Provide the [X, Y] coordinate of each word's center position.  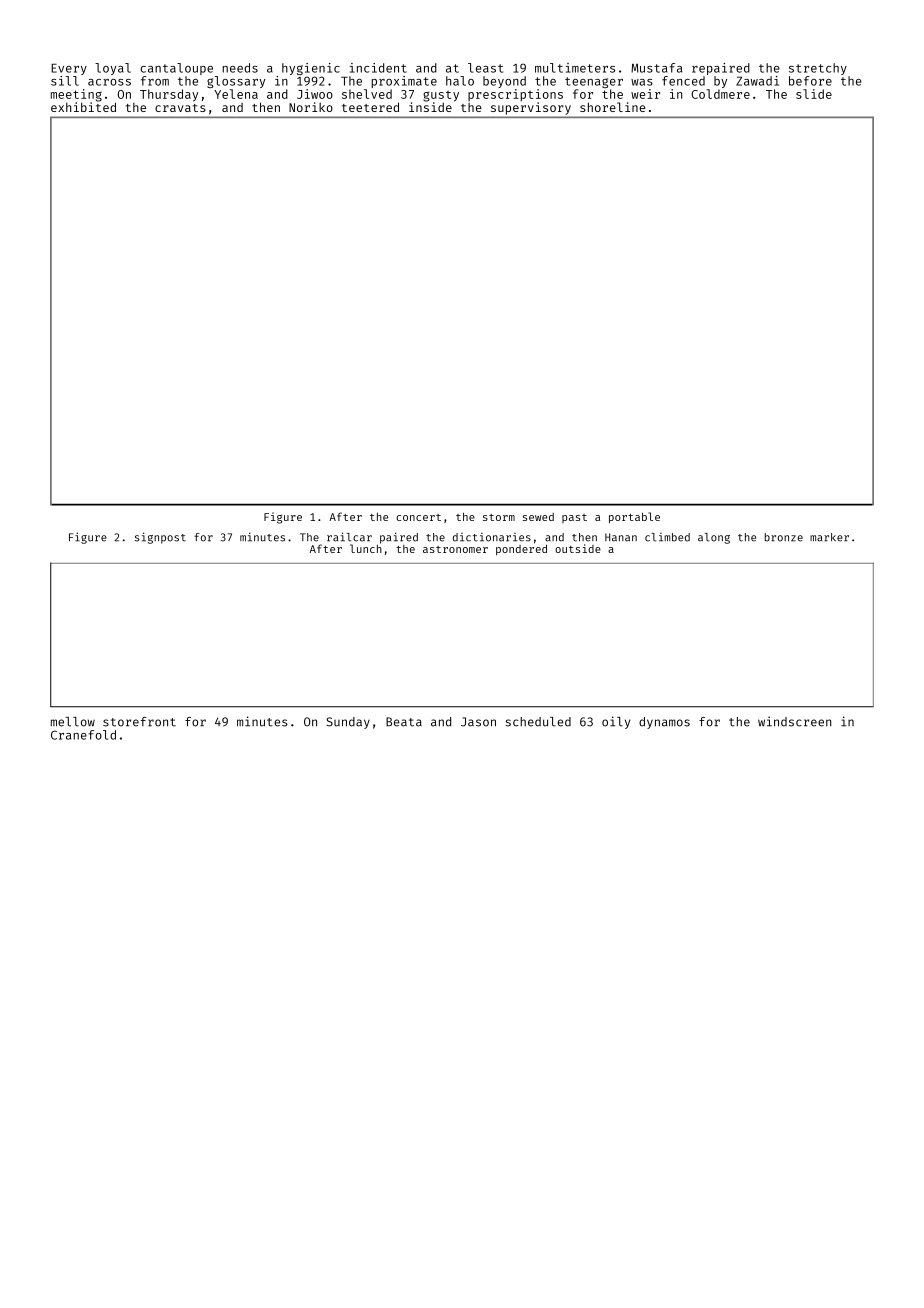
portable [634, 518]
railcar [349, 537]
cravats [180, 108]
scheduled [538, 722]
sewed [538, 517]
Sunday [348, 723]
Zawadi [757, 81]
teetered [370, 107]
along [714, 538]
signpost [160, 538]
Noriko [311, 107]
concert [418, 517]
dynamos [664, 723]
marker [829, 537]
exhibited [83, 107]
